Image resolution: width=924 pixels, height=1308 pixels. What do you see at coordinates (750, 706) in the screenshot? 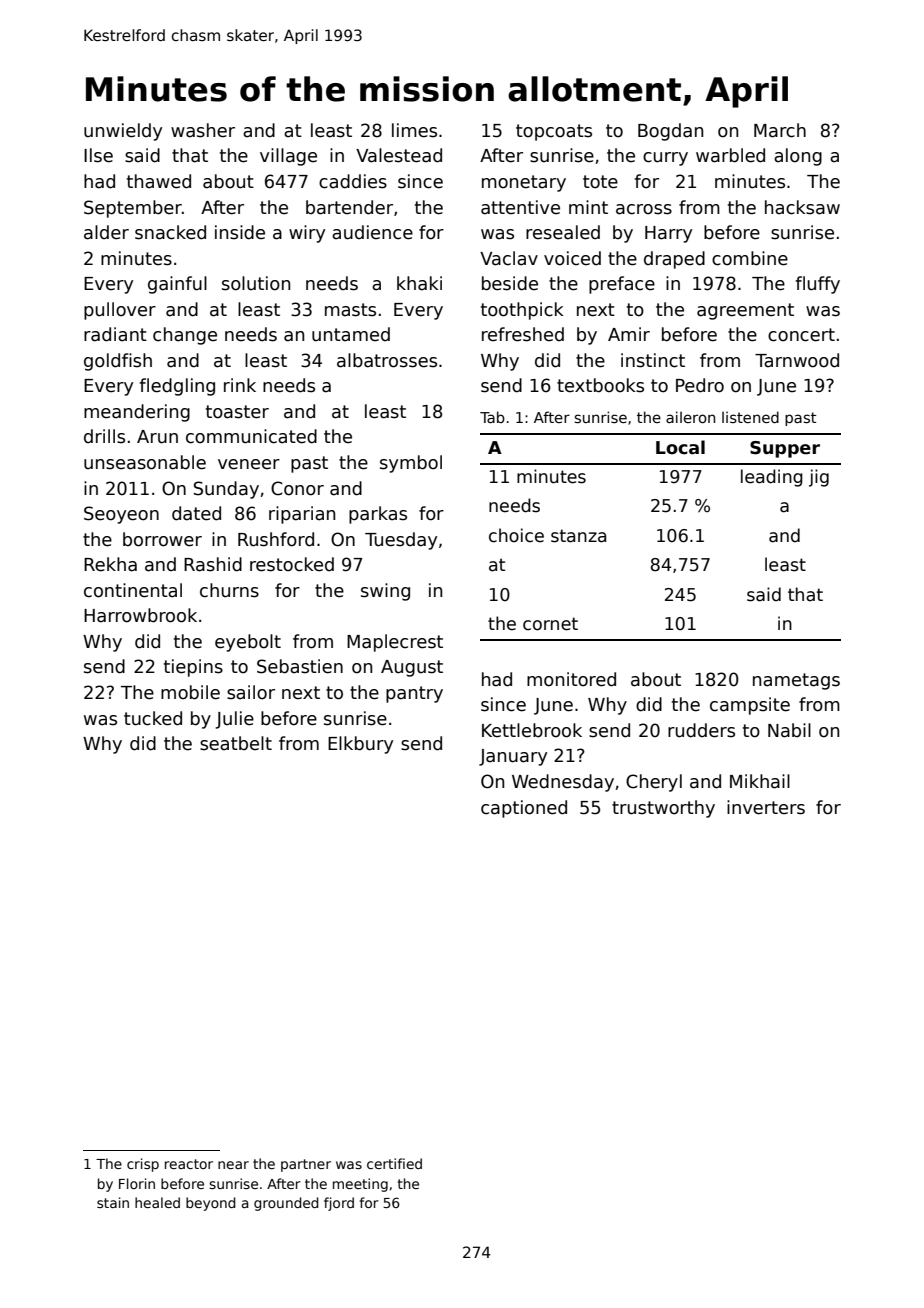
I see `campsite` at bounding box center [750, 706].
